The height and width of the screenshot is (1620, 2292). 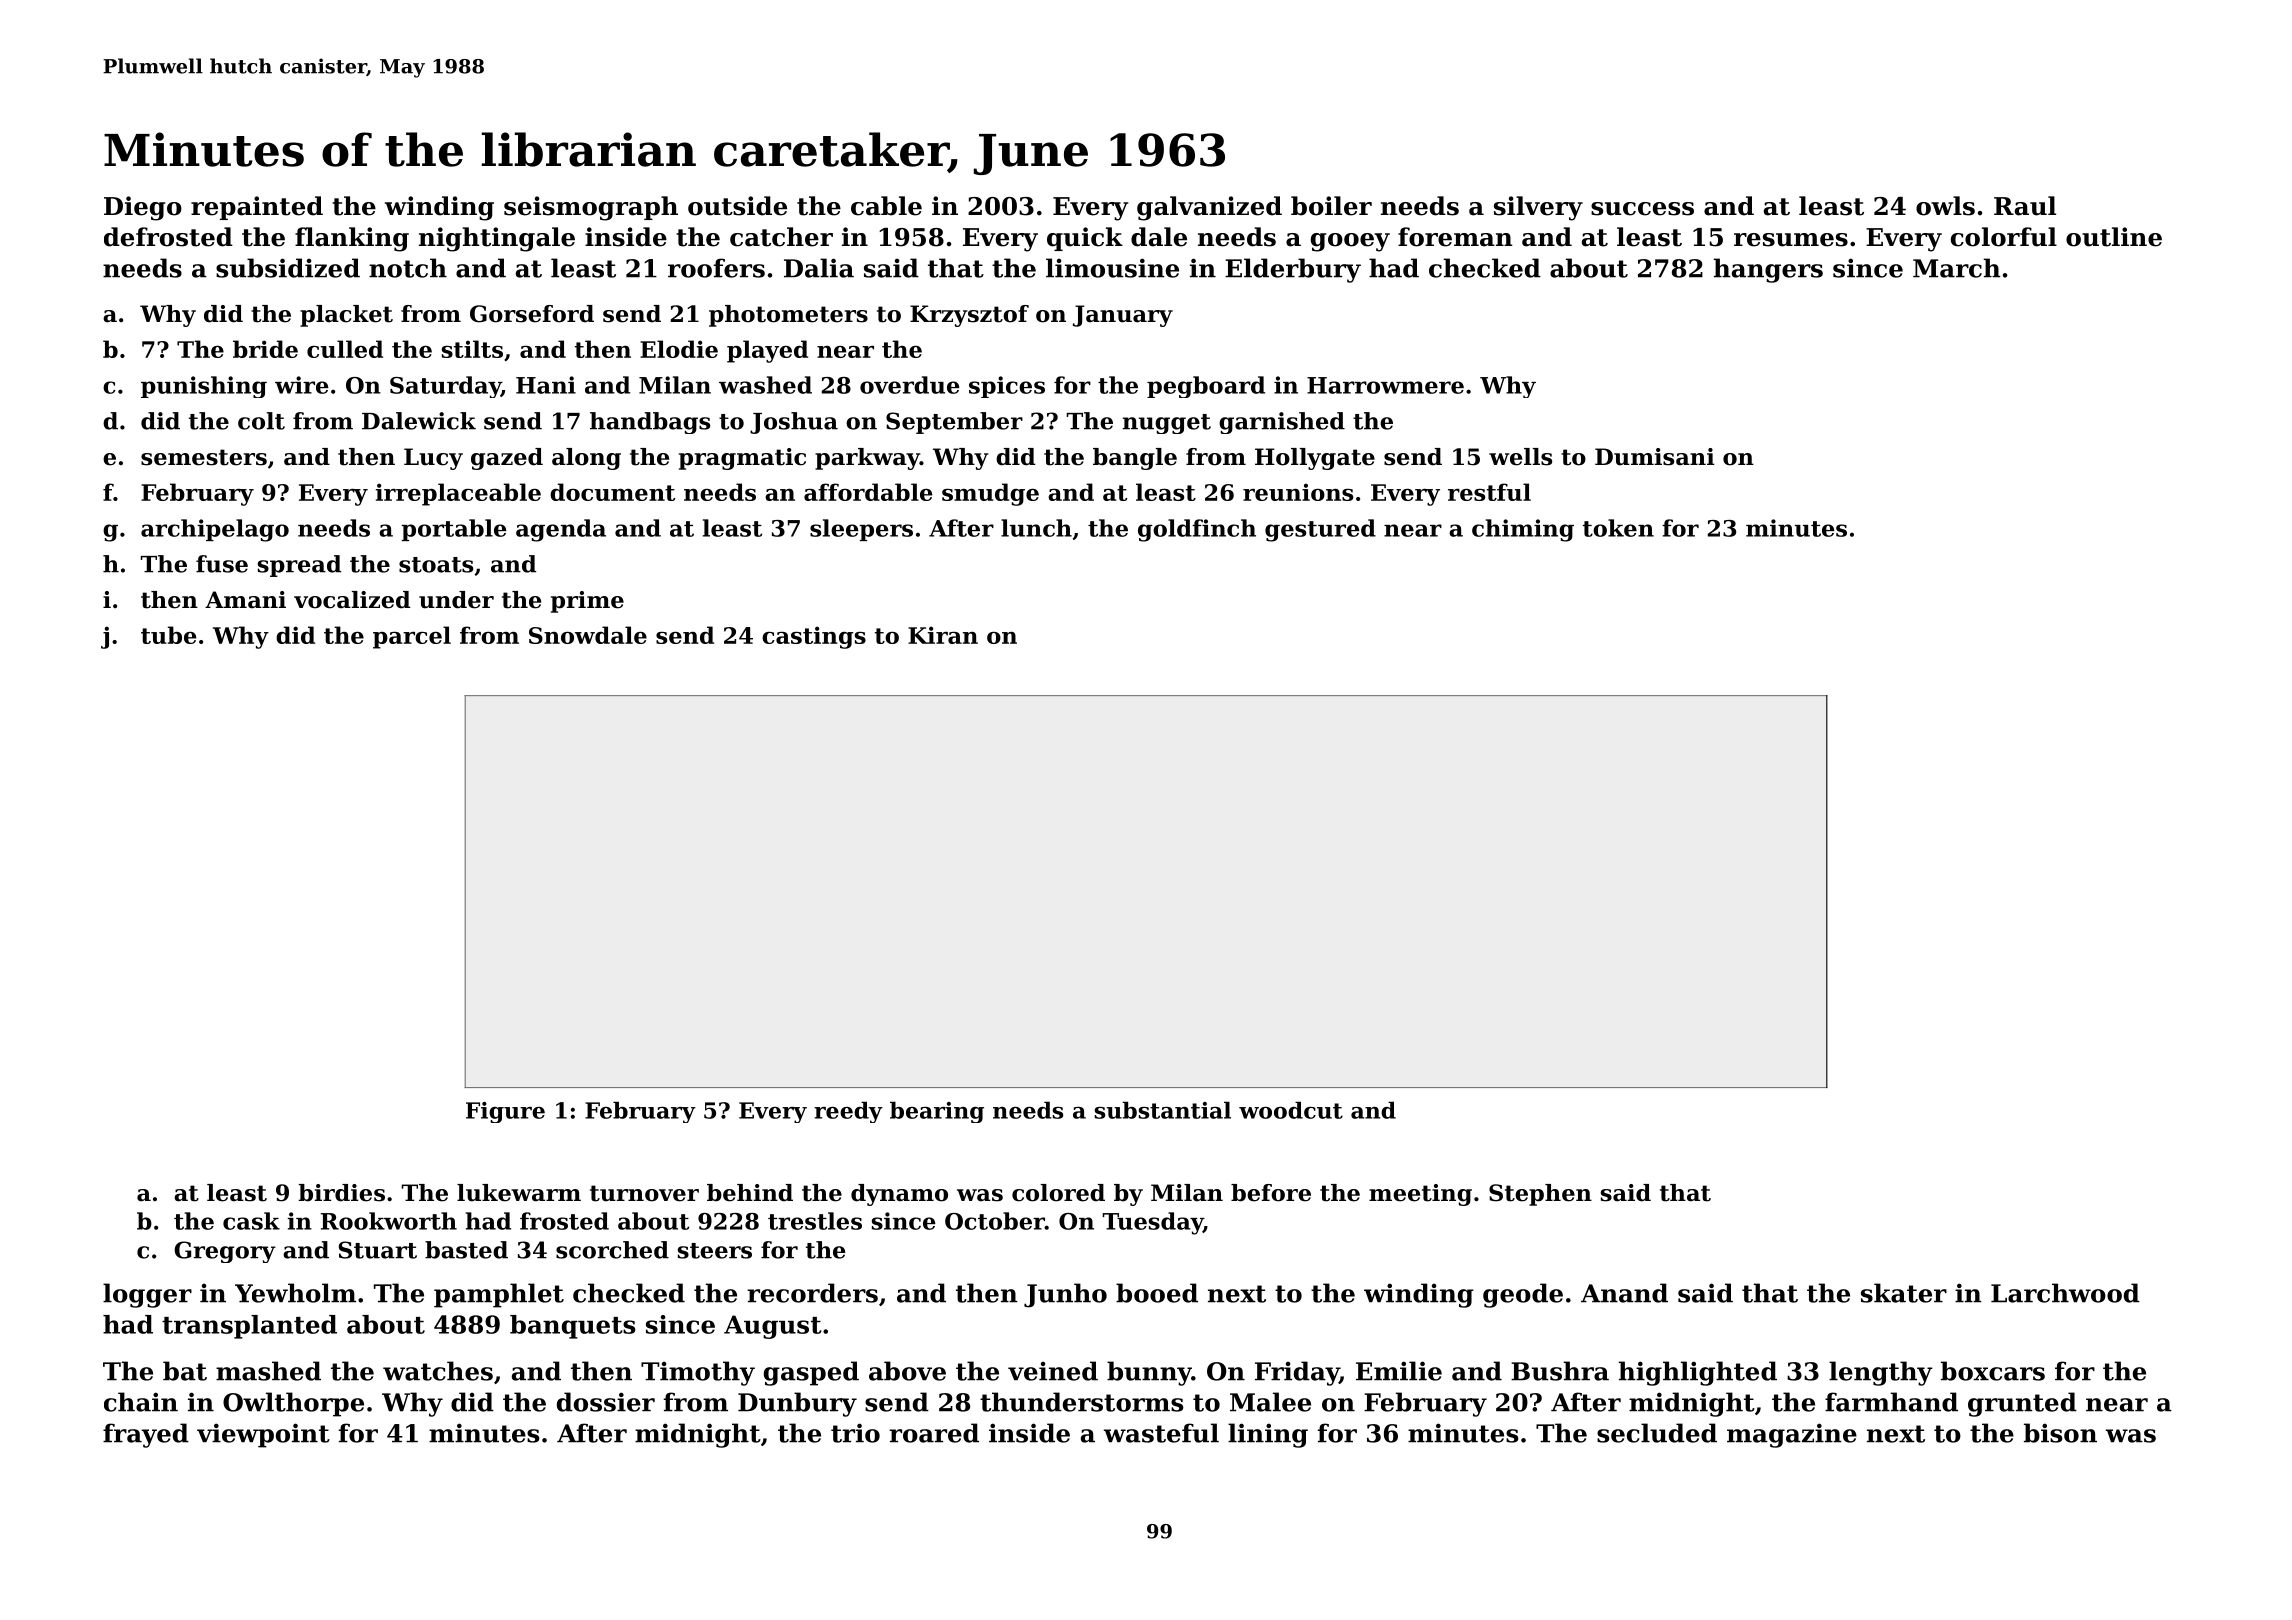 What do you see at coordinates (168, 635) in the screenshot?
I see `tube` at bounding box center [168, 635].
